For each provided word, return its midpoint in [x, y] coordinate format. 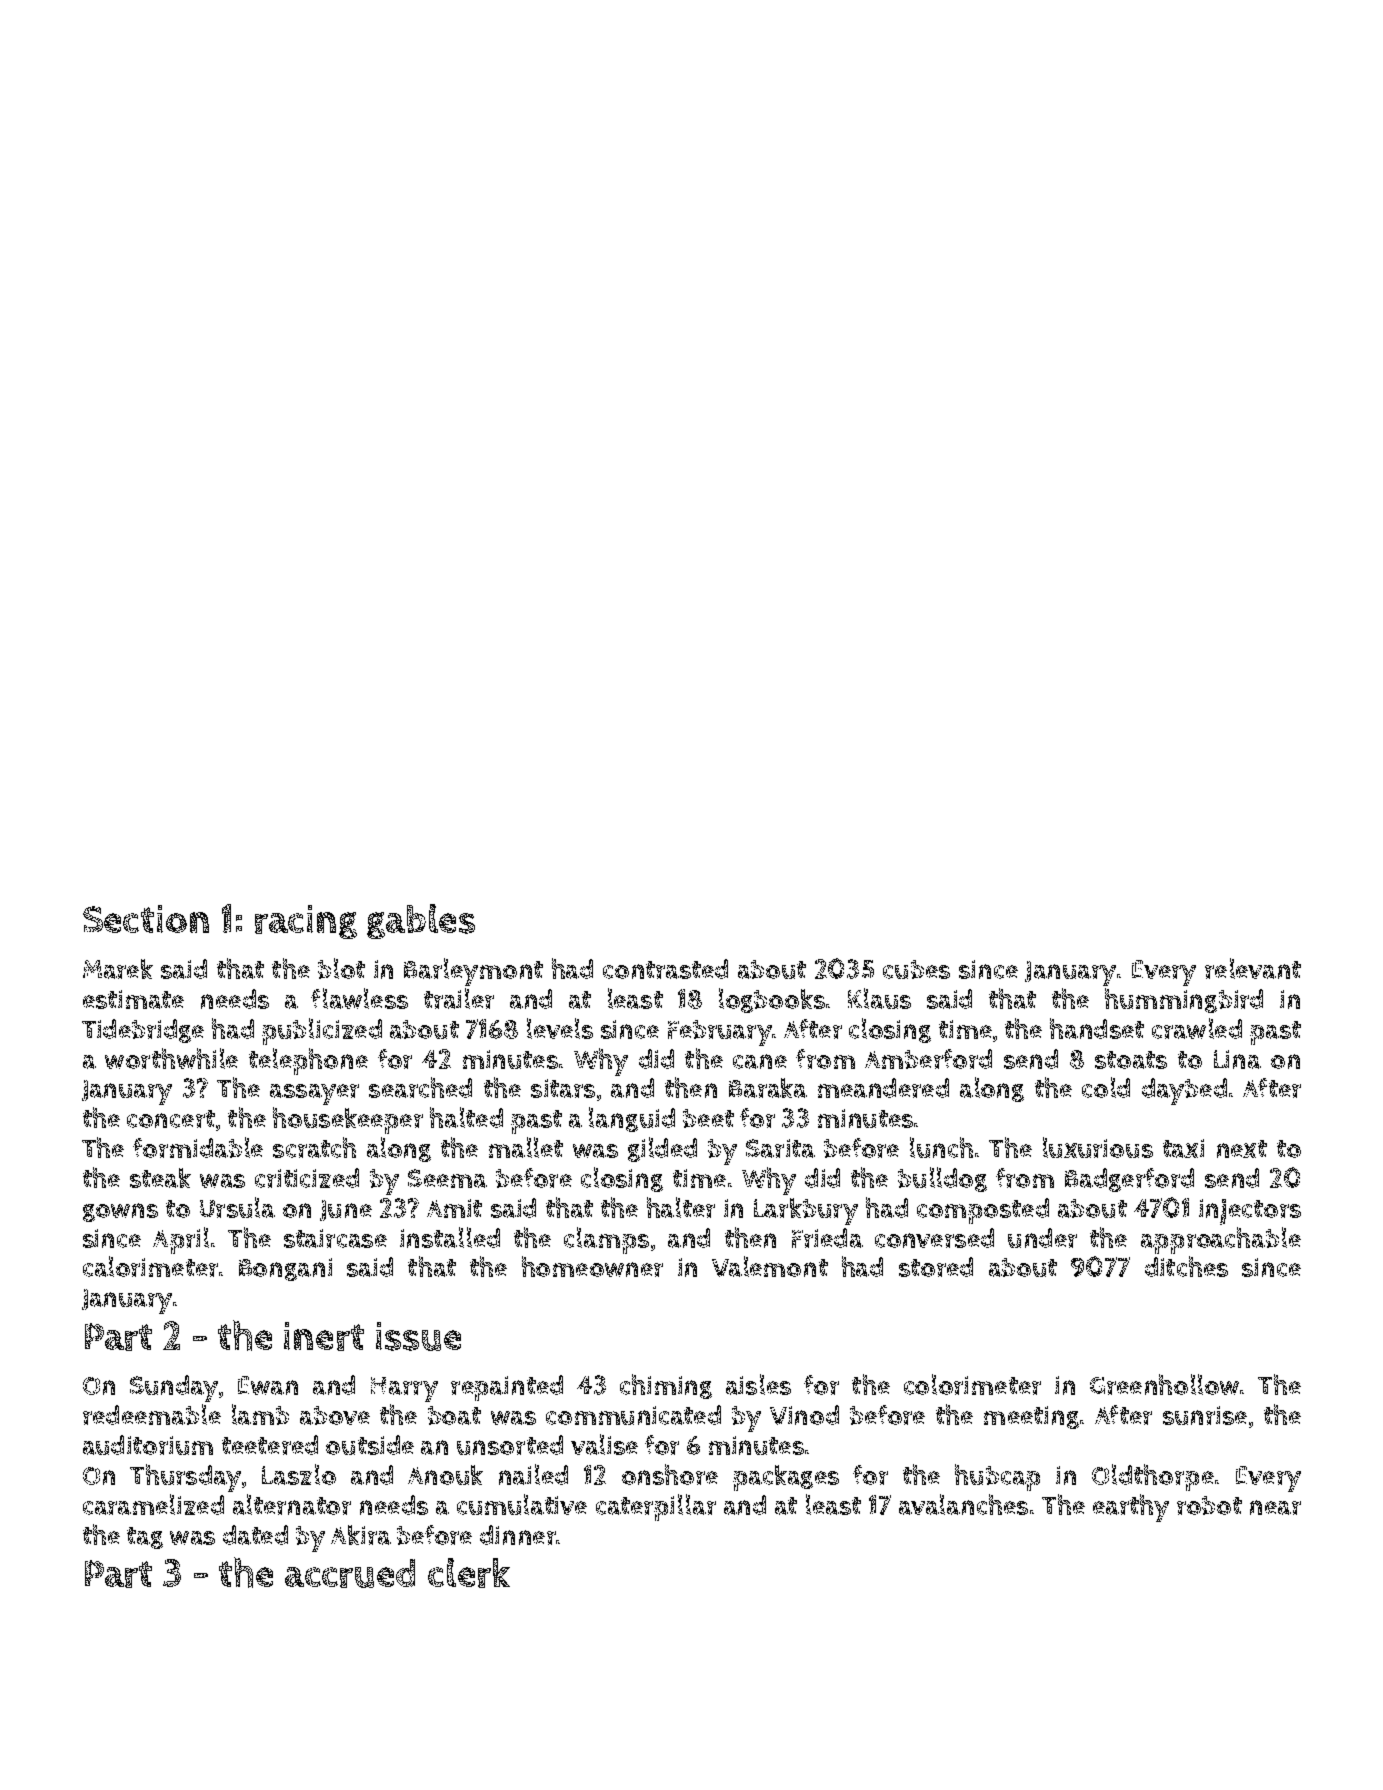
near [1275, 1507]
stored [936, 1267]
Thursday [185, 1478]
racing [306, 922]
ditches [1186, 1266]
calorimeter [150, 1266]
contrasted [665, 969]
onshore [670, 1474]
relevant [1253, 968]
